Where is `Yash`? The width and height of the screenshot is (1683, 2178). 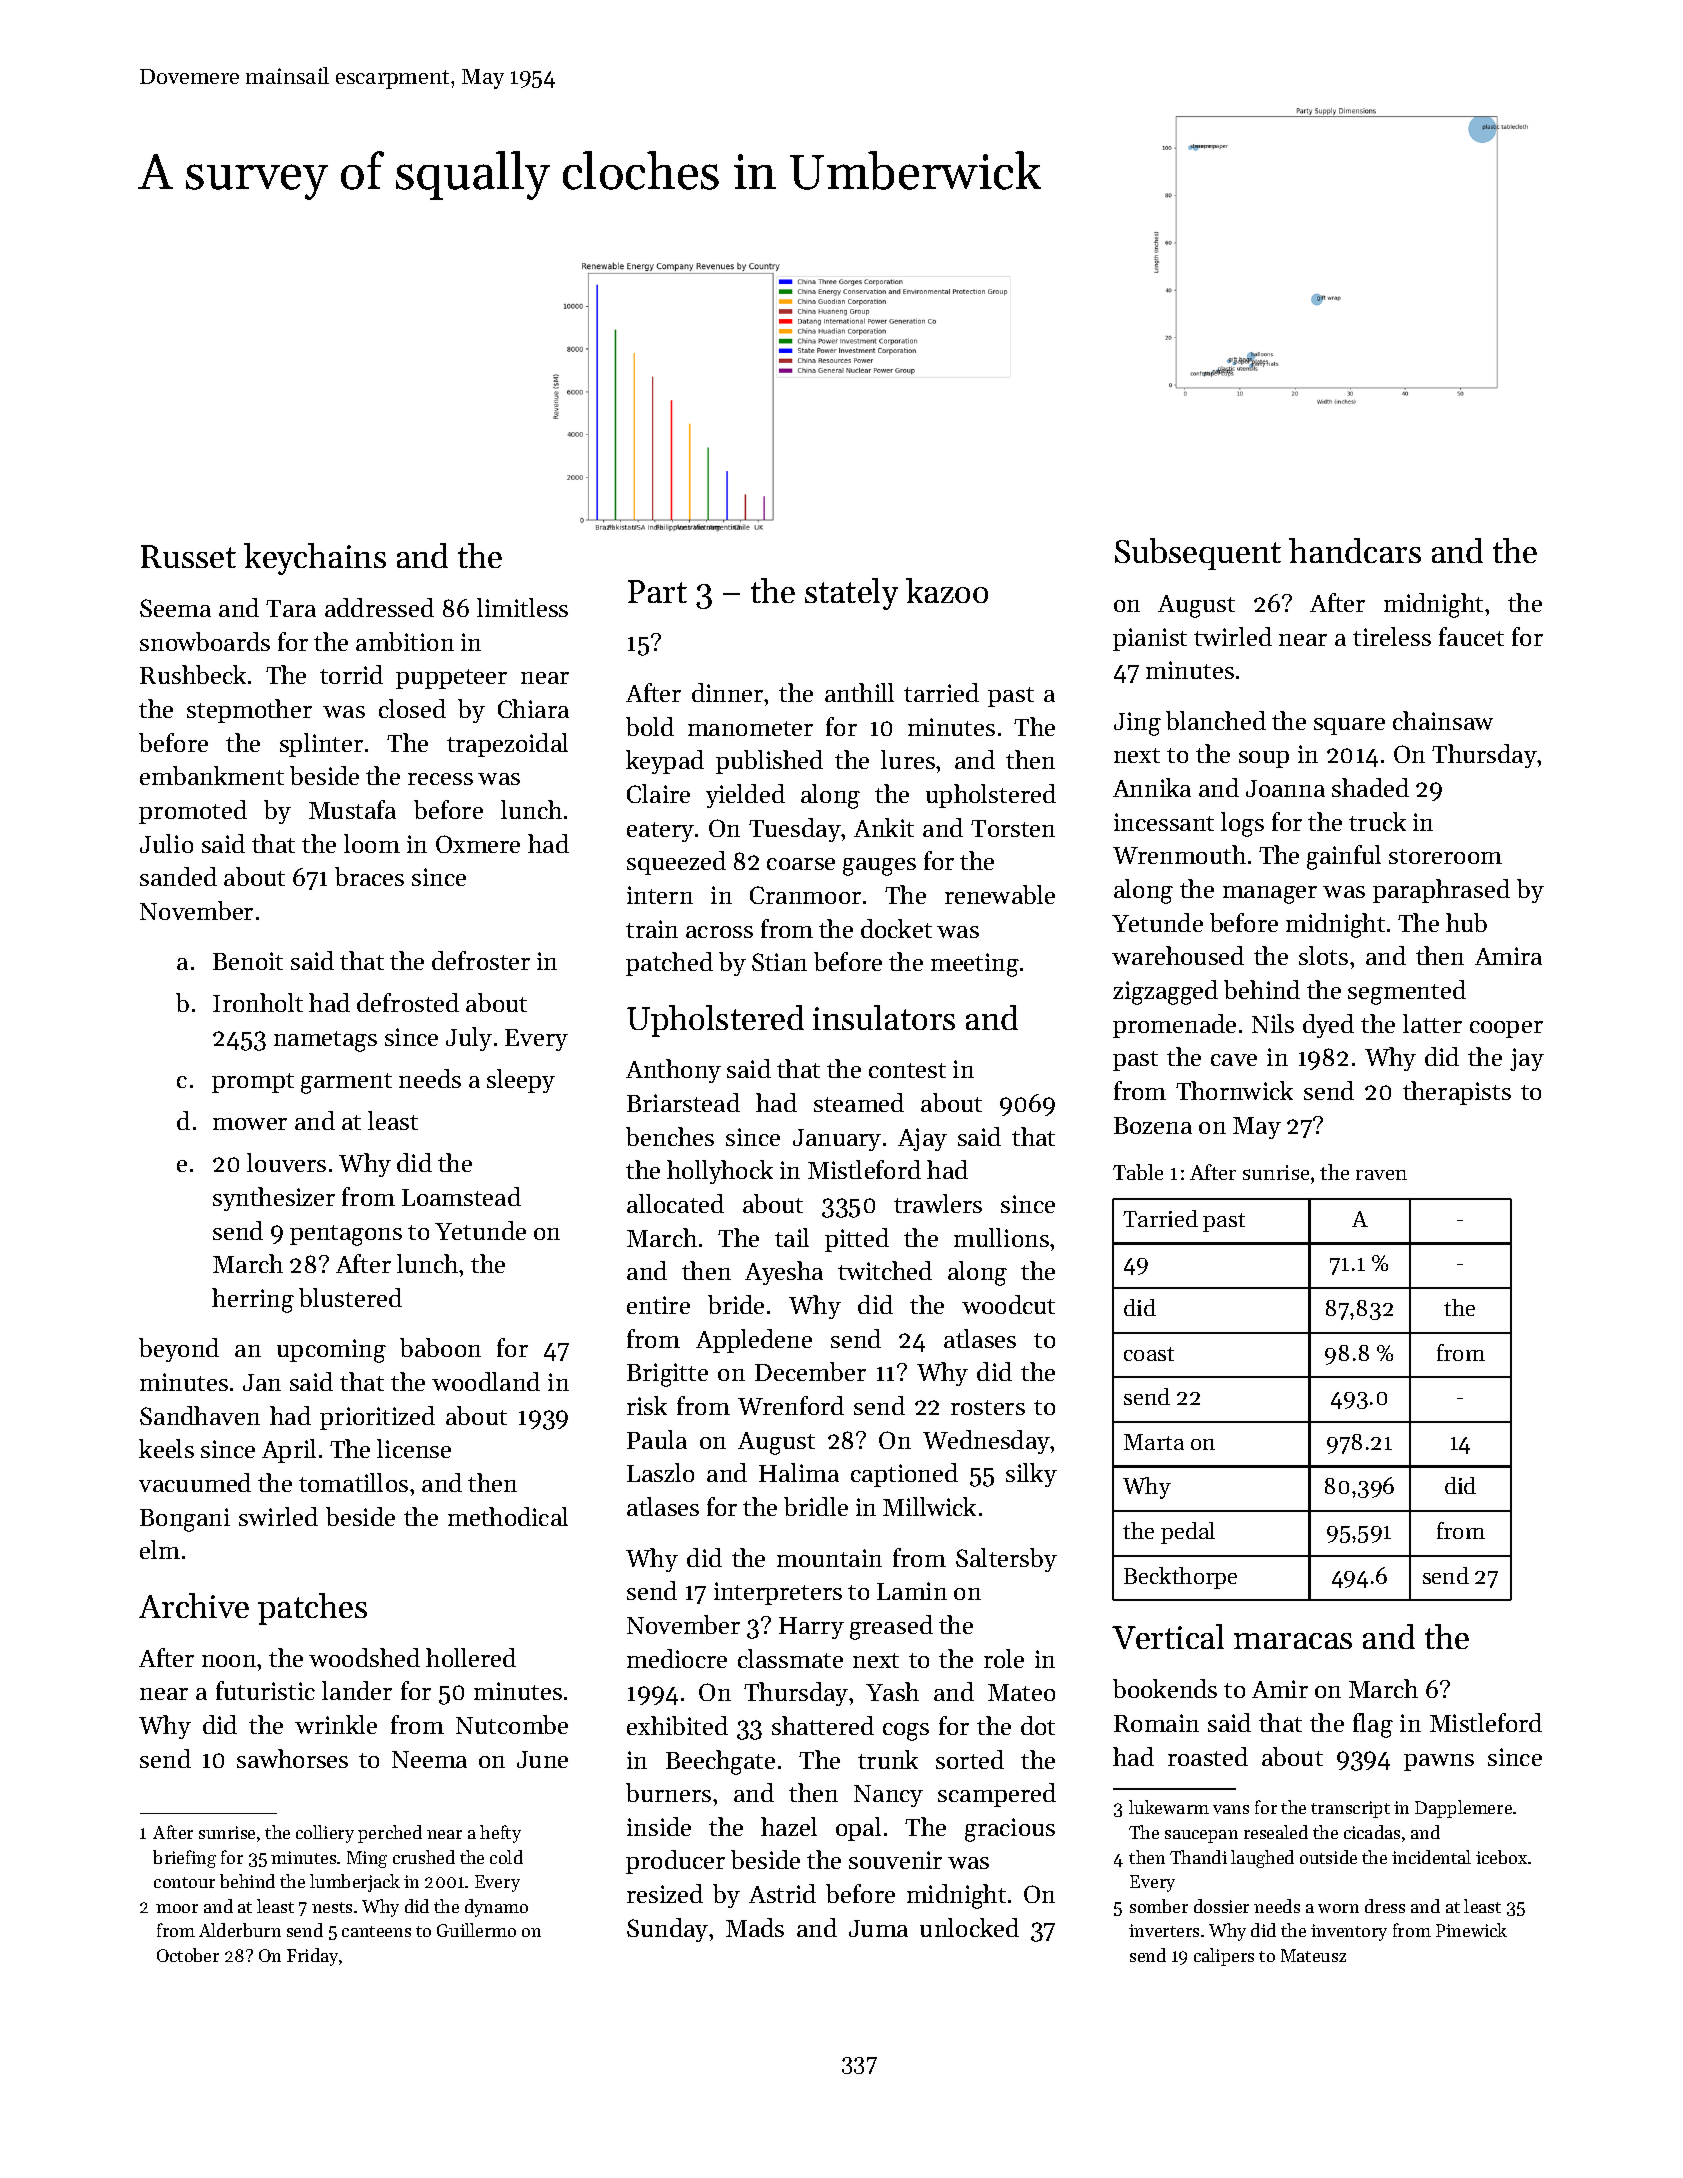 Yash is located at coordinates (892, 1691).
